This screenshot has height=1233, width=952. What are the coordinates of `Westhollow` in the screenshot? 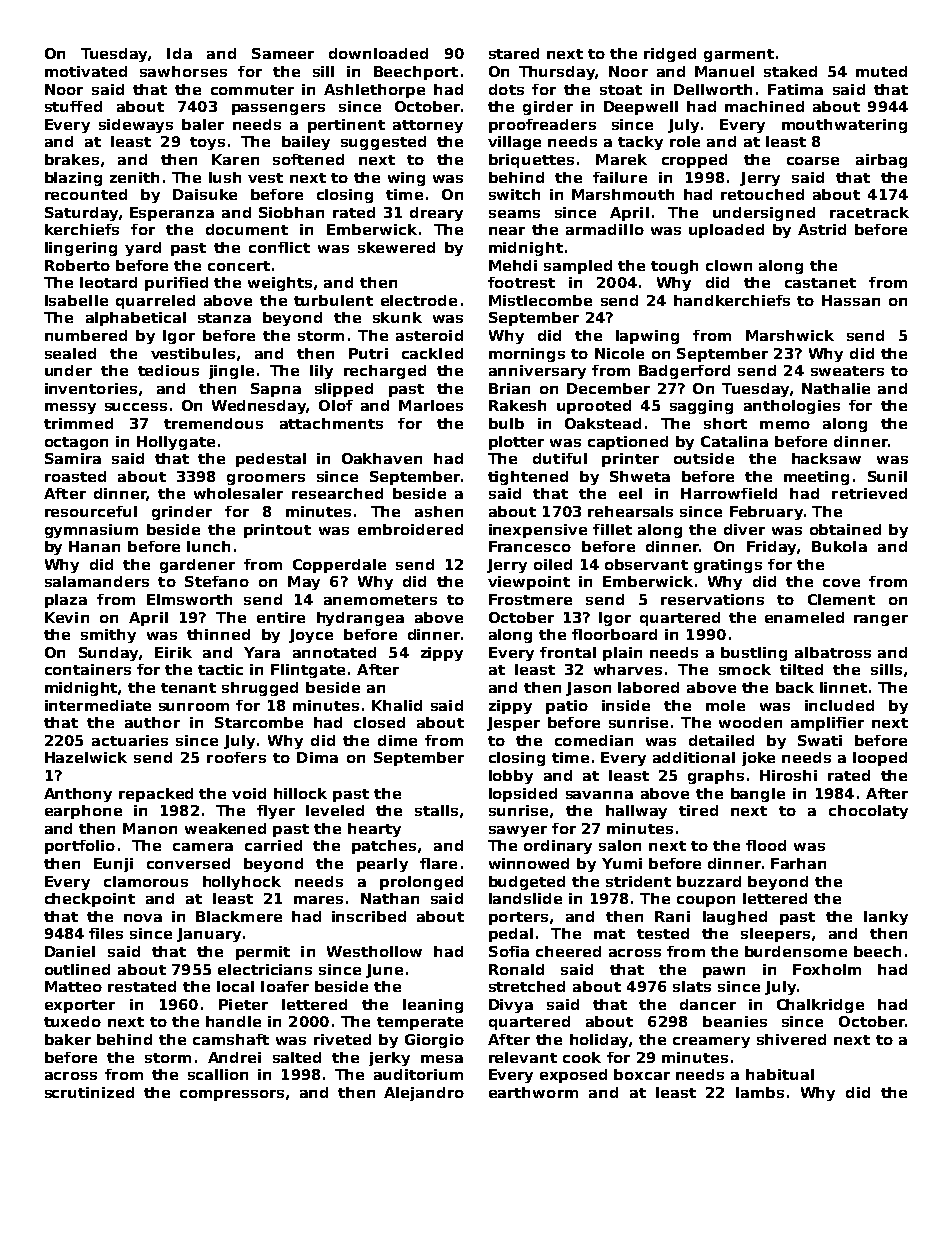 It's located at (374, 951).
